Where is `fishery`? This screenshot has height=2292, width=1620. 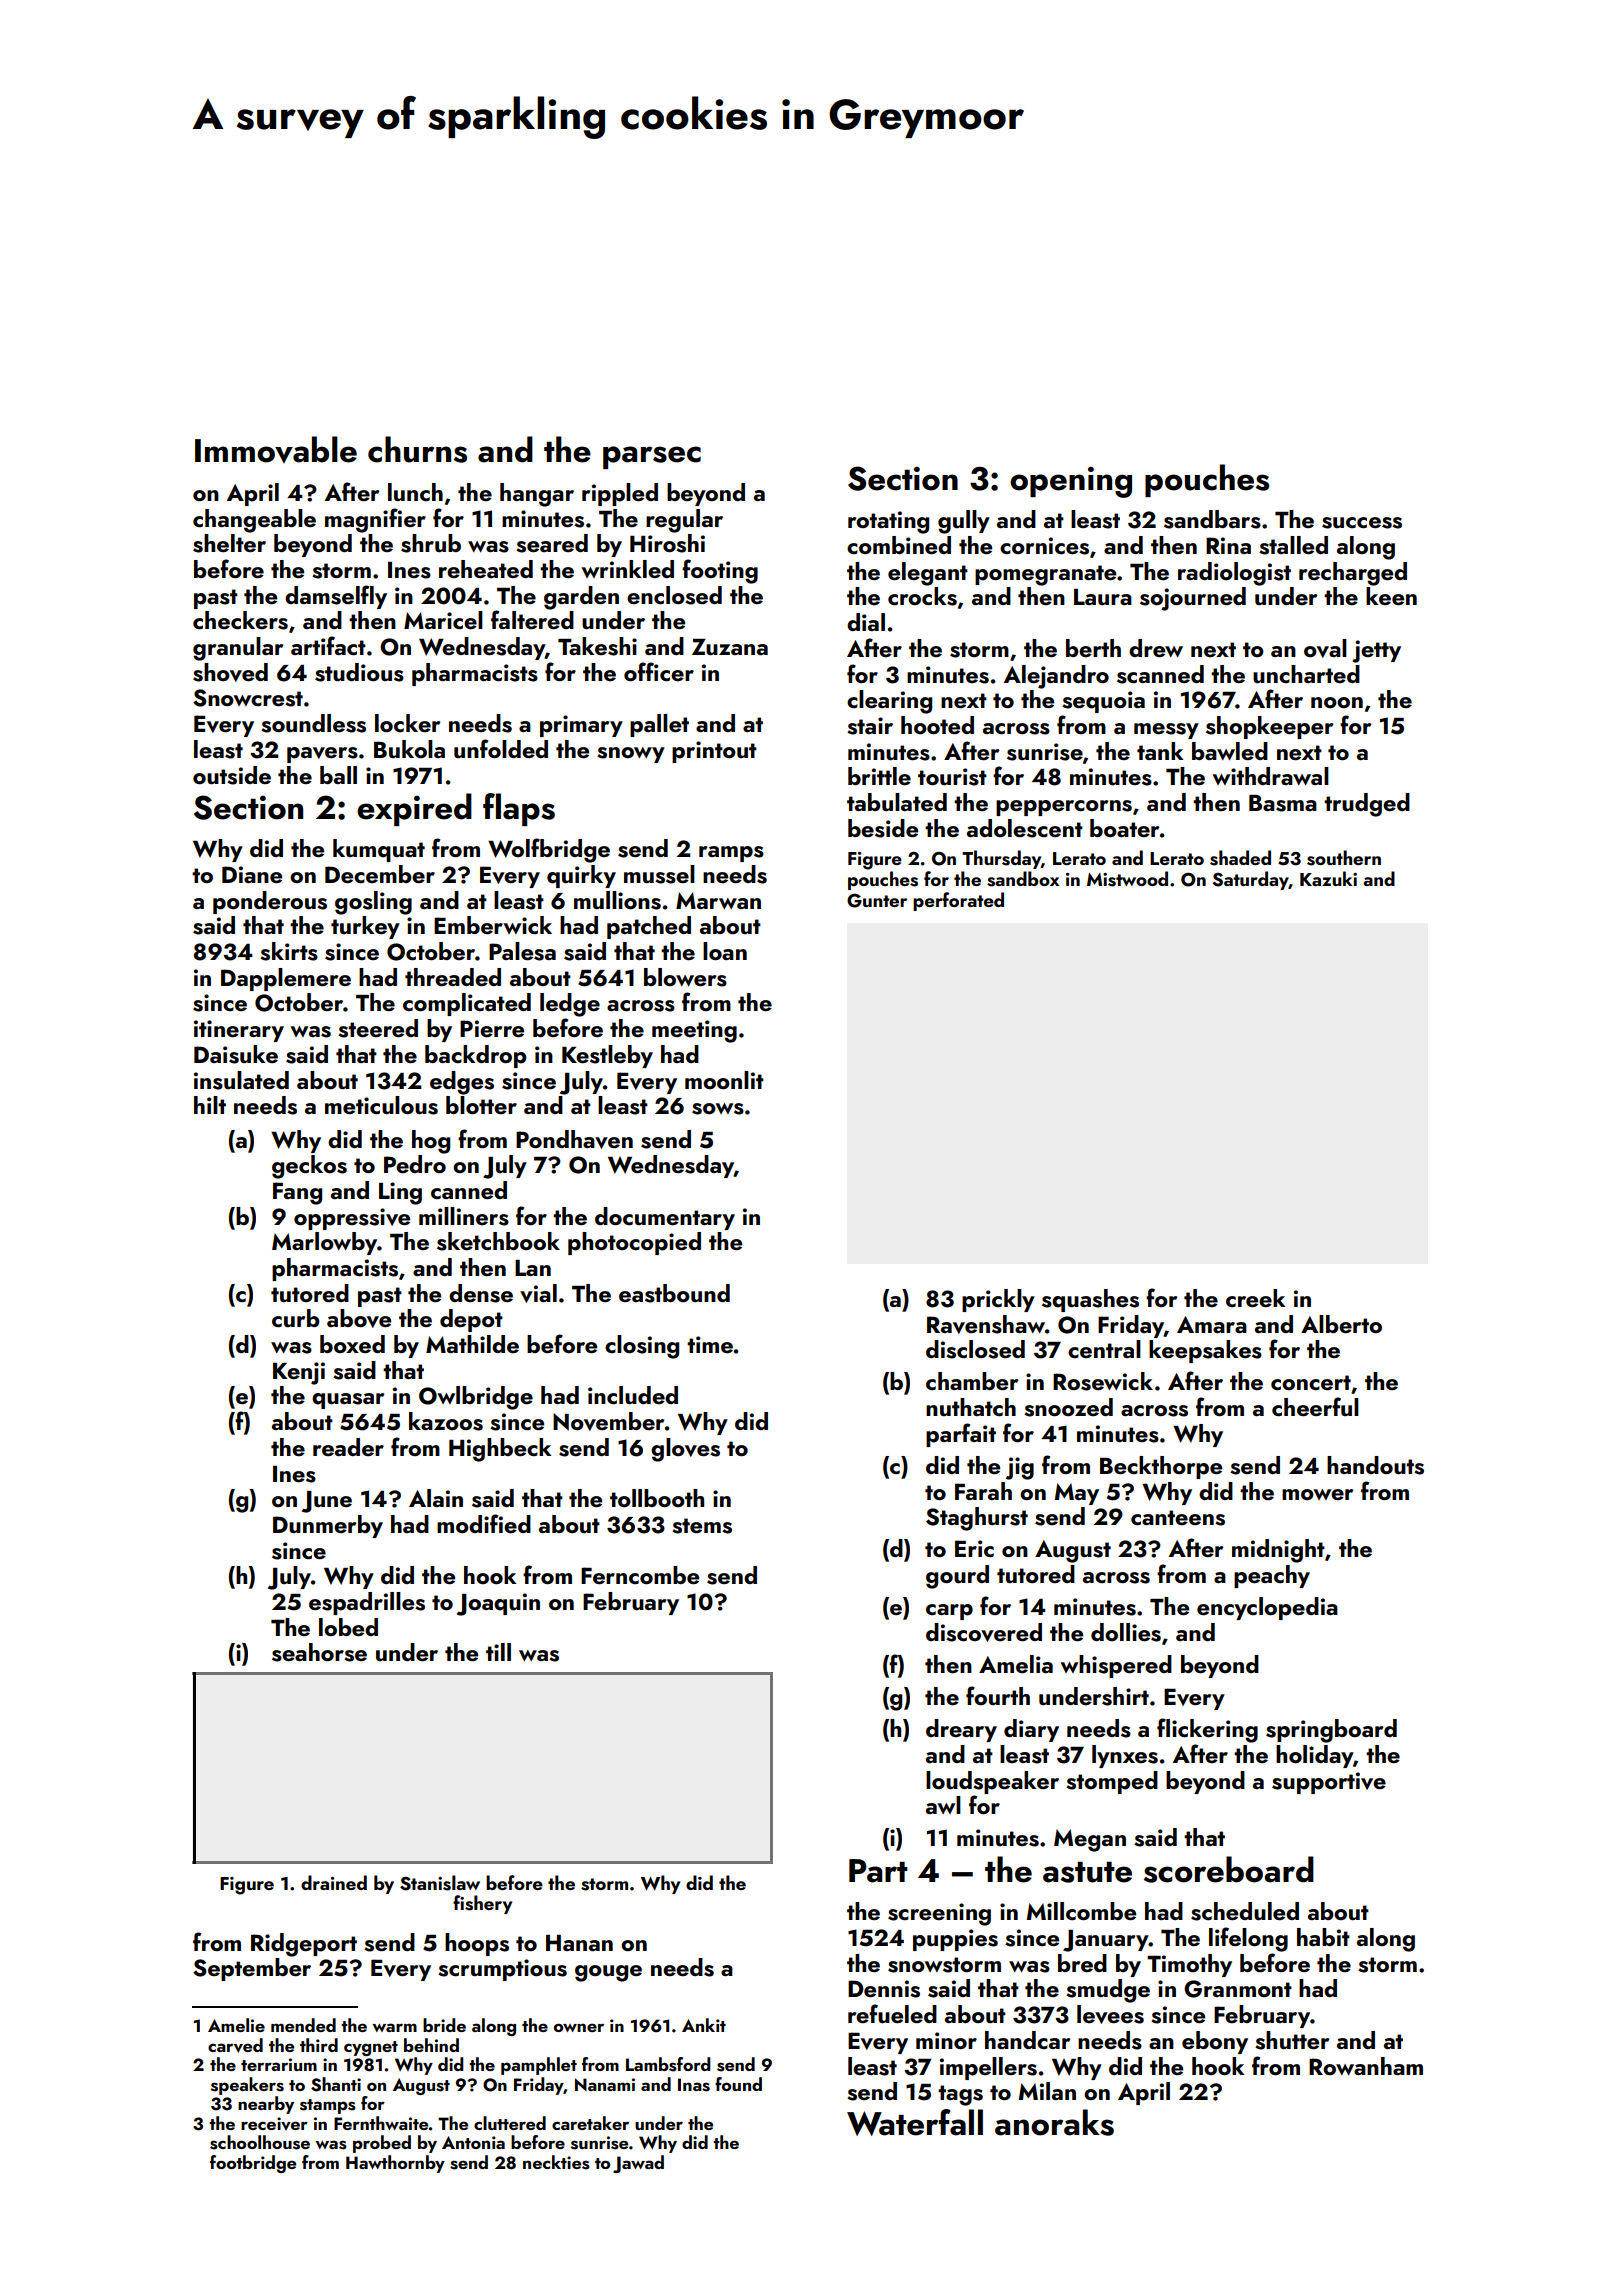
fishery is located at coordinates (482, 1904).
